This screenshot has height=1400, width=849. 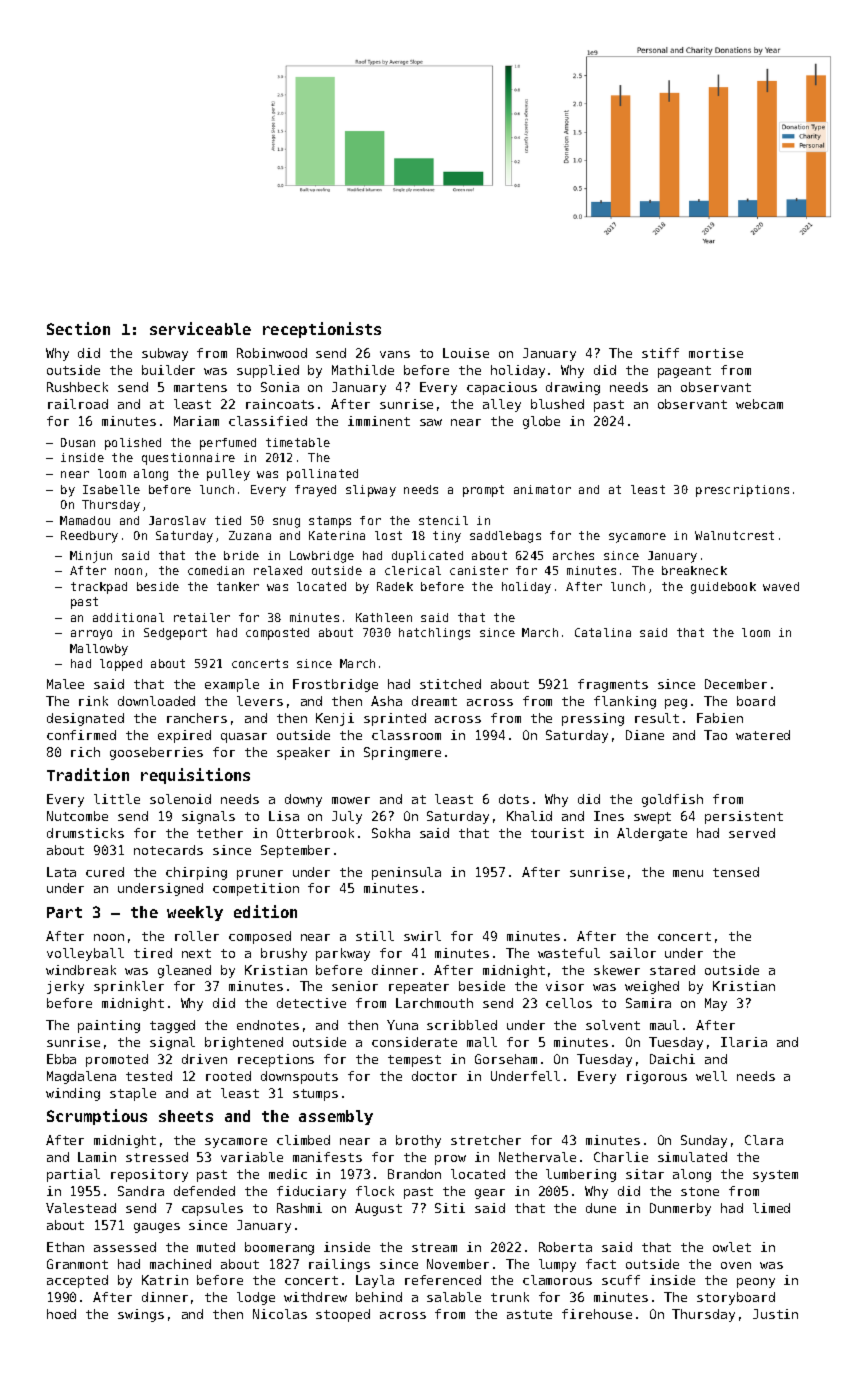 What do you see at coordinates (78, 328) in the screenshot?
I see `Section` at bounding box center [78, 328].
